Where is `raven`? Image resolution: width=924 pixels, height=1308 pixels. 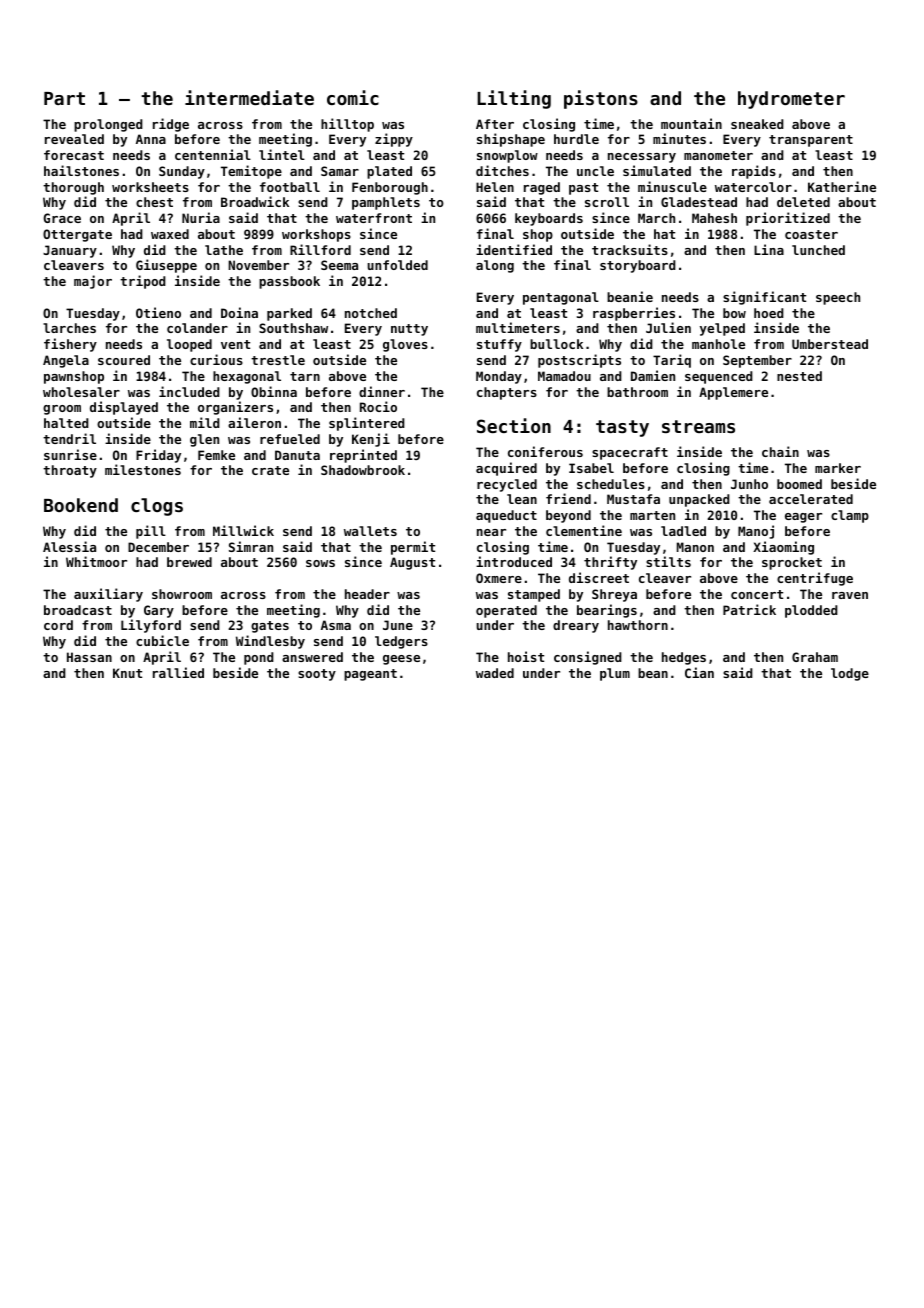
raven is located at coordinates (850, 595).
